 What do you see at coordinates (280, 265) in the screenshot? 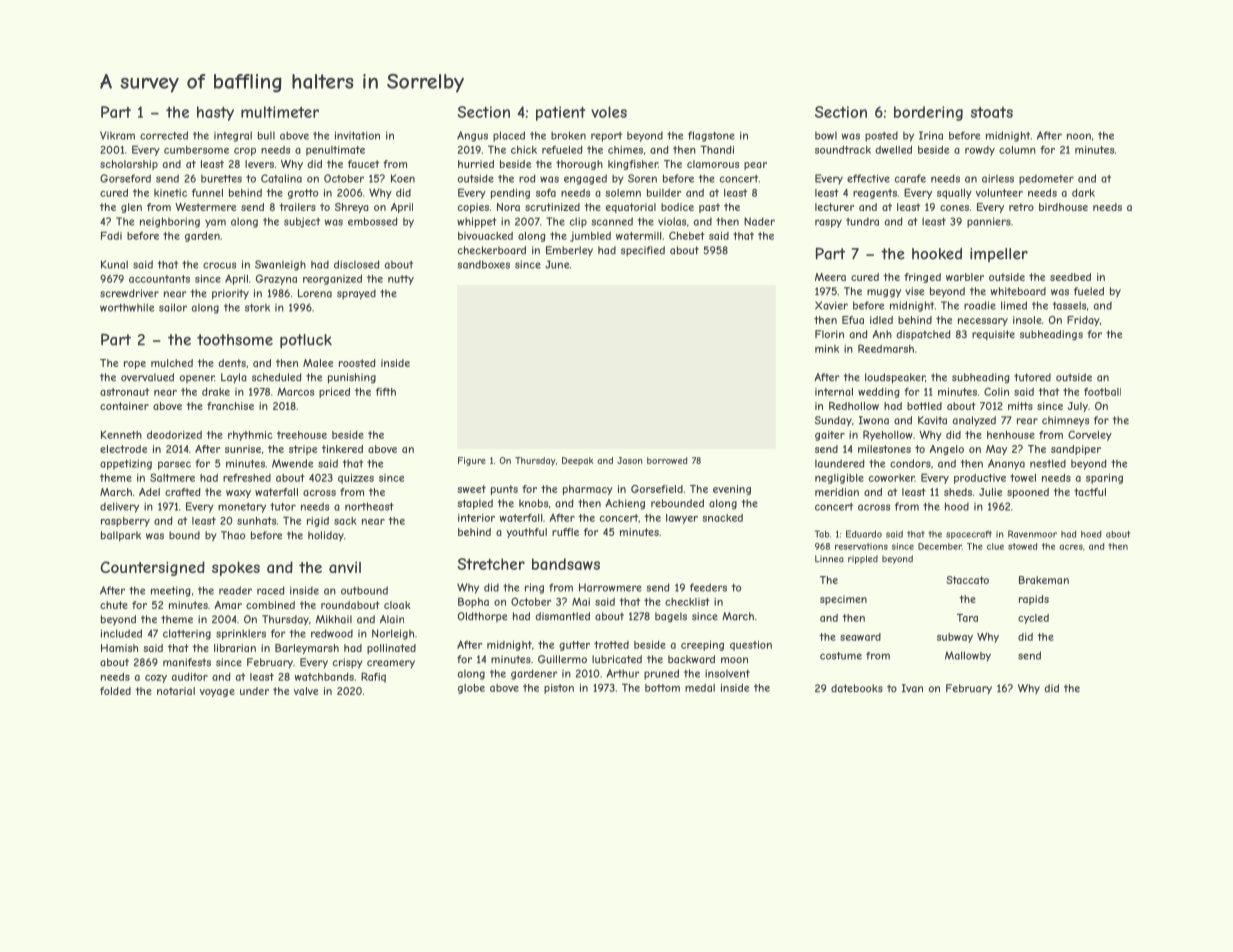
I see `Swanleigh` at bounding box center [280, 265].
